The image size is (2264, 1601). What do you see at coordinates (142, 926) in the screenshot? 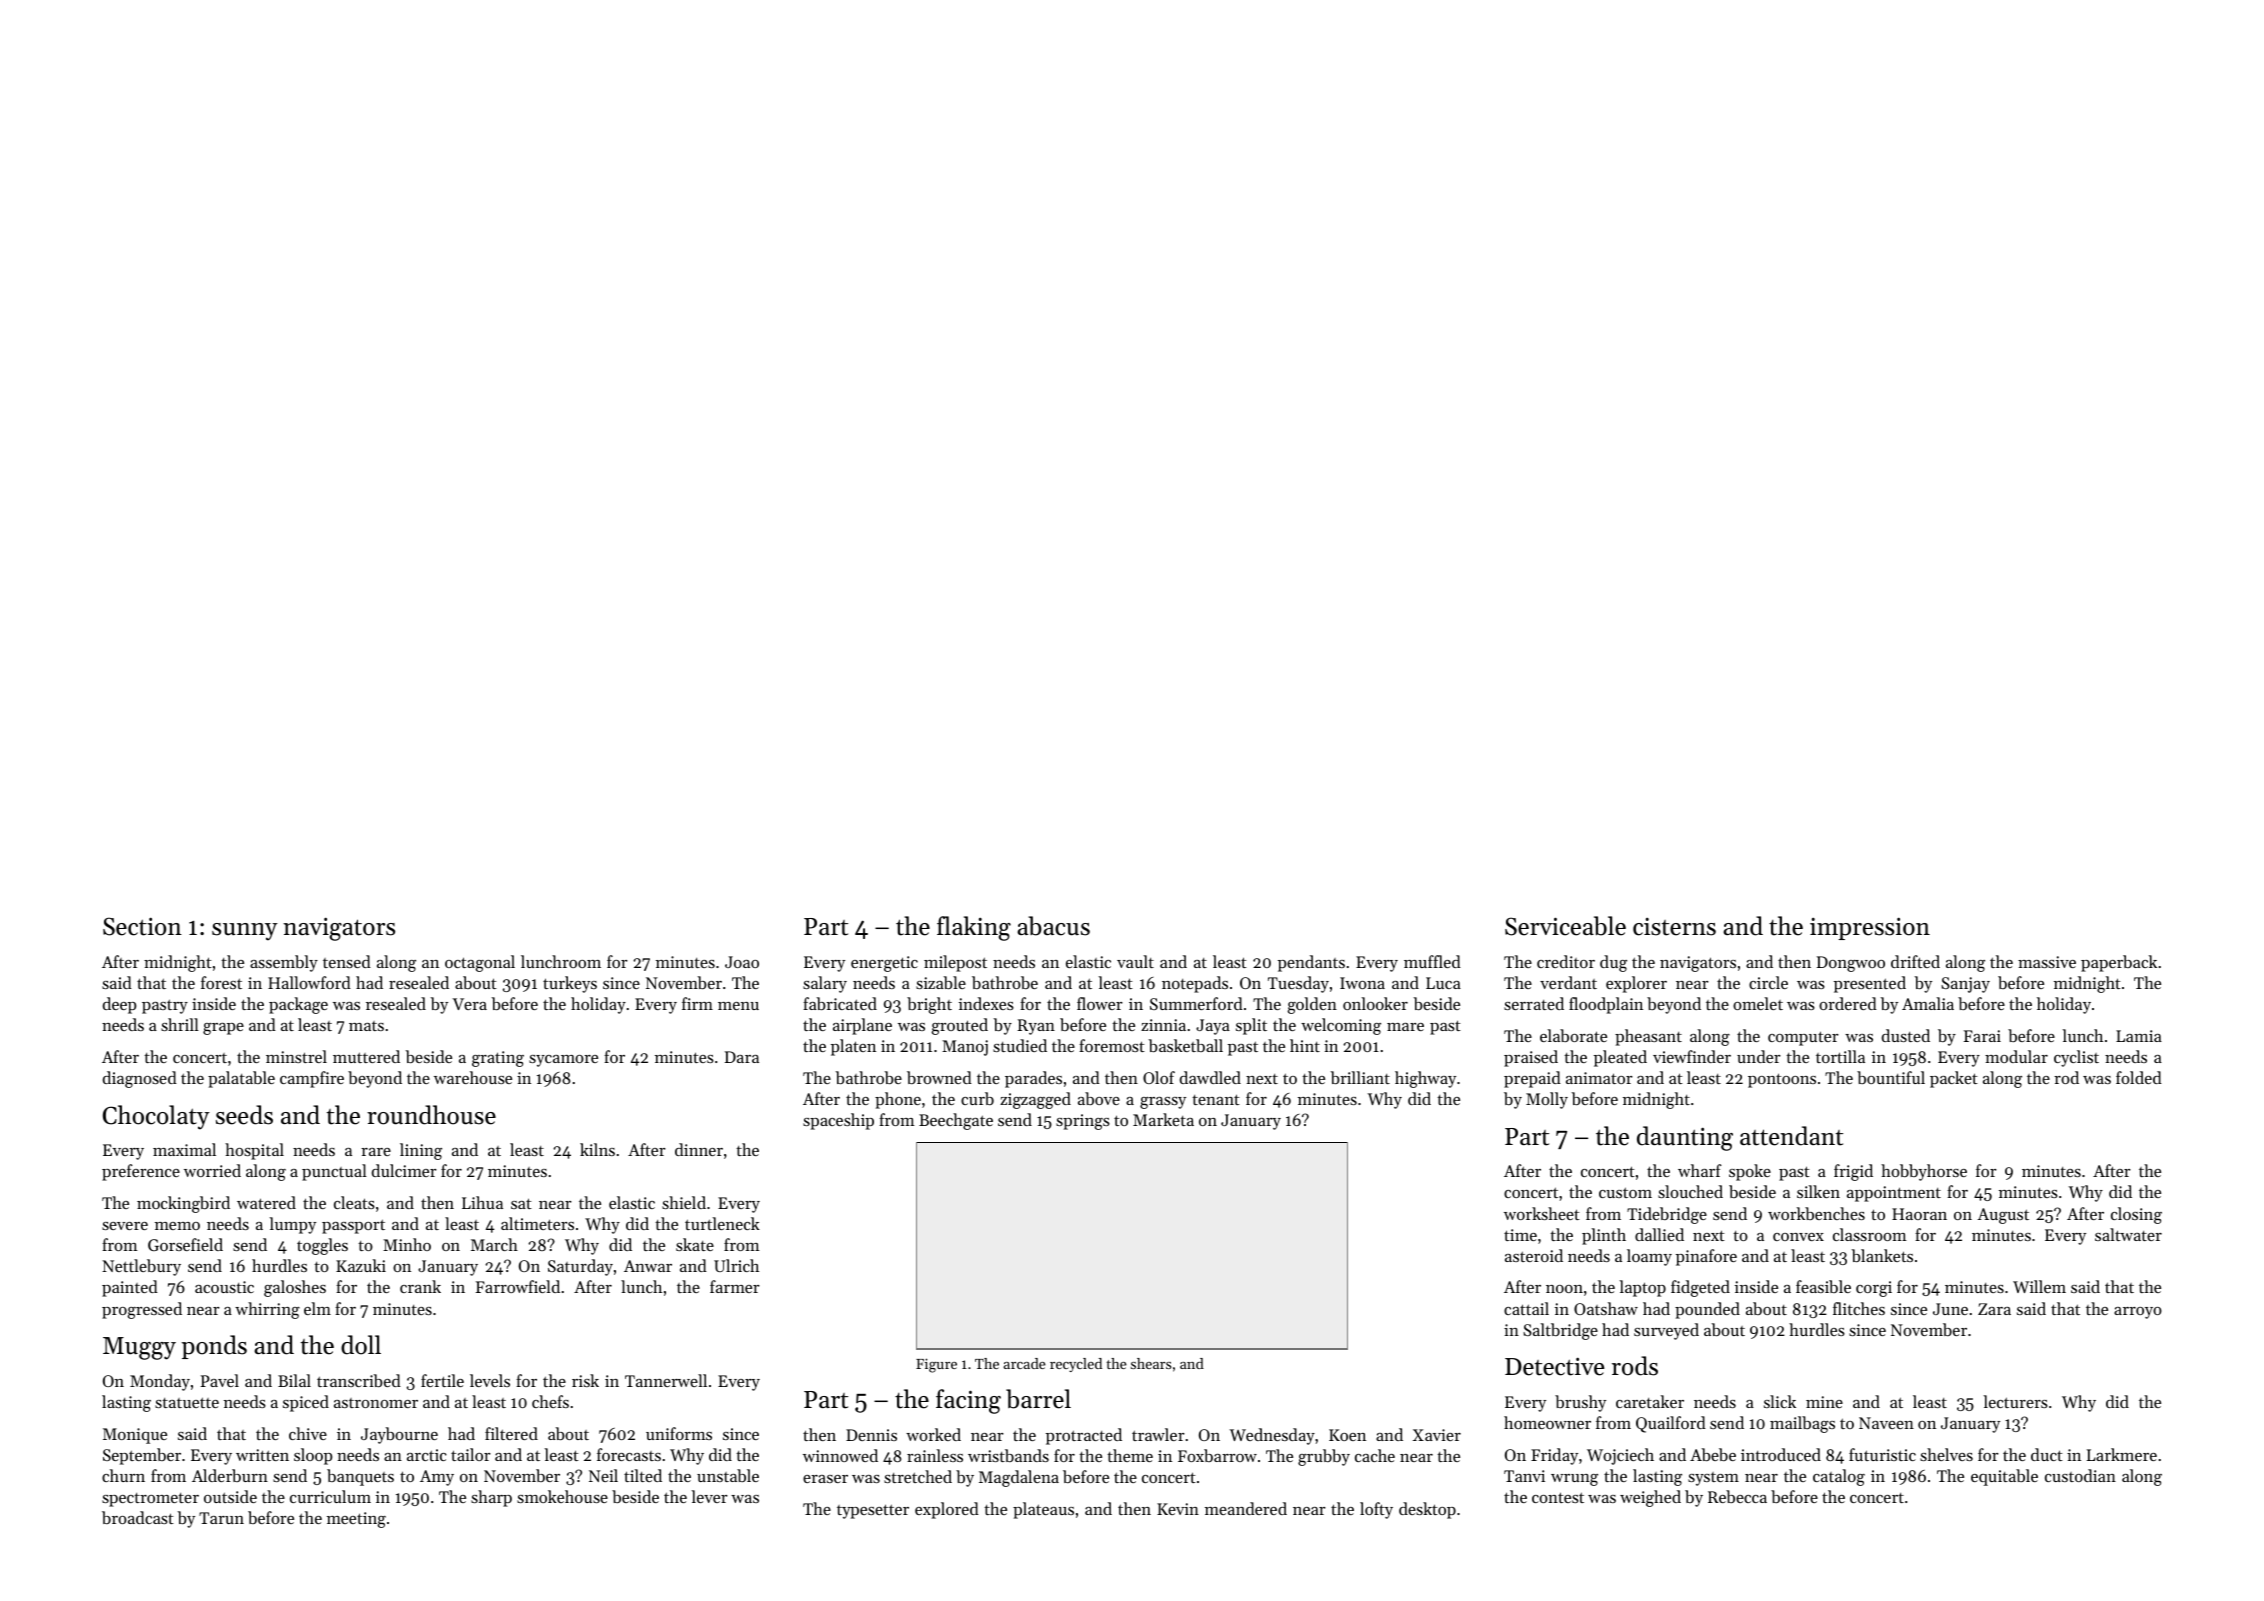
I see `Section` at bounding box center [142, 926].
